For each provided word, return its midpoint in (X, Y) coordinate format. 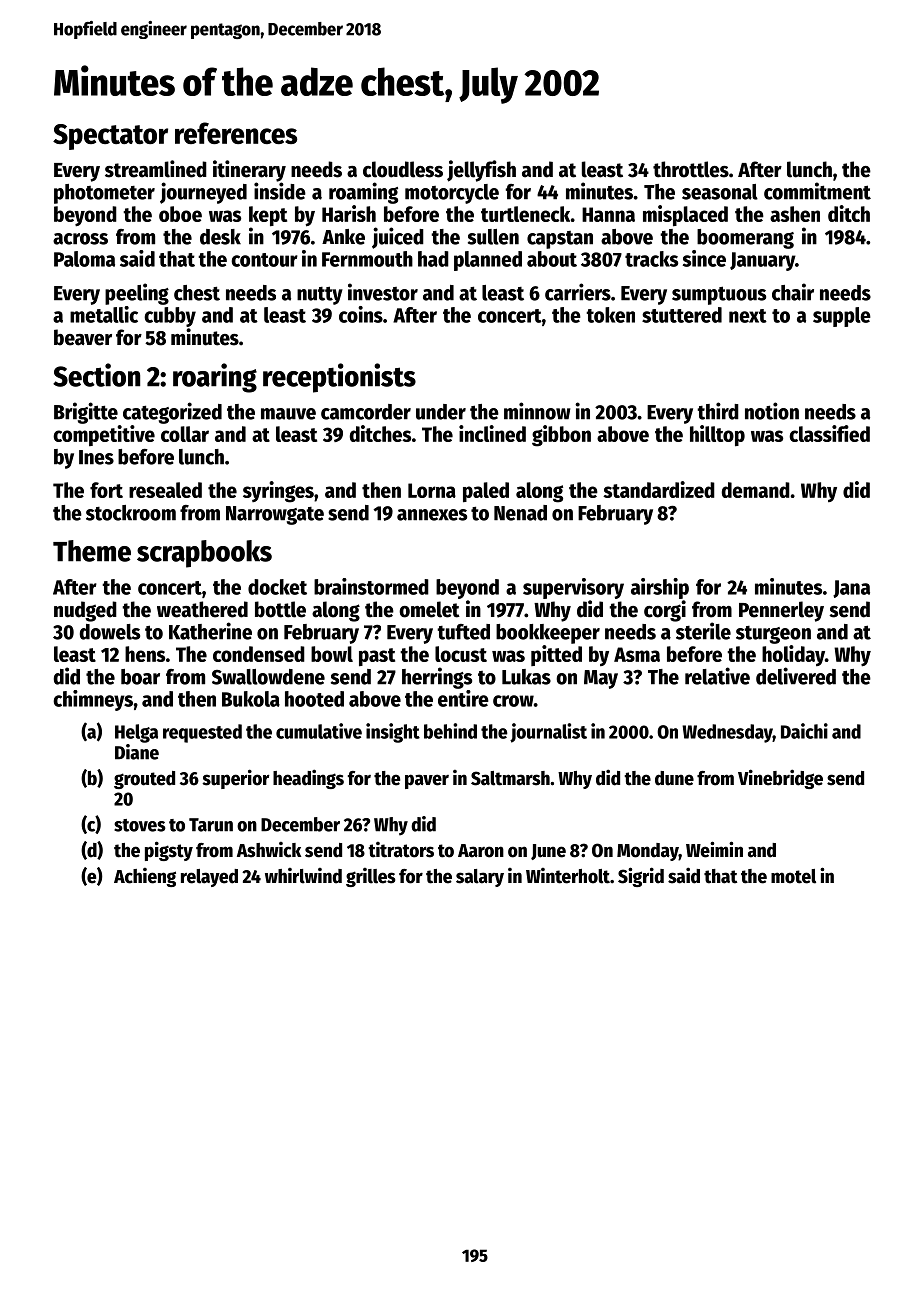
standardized (659, 489)
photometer (104, 194)
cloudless (403, 169)
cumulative (319, 731)
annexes (432, 515)
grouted (144, 780)
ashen (795, 214)
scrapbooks (204, 554)
